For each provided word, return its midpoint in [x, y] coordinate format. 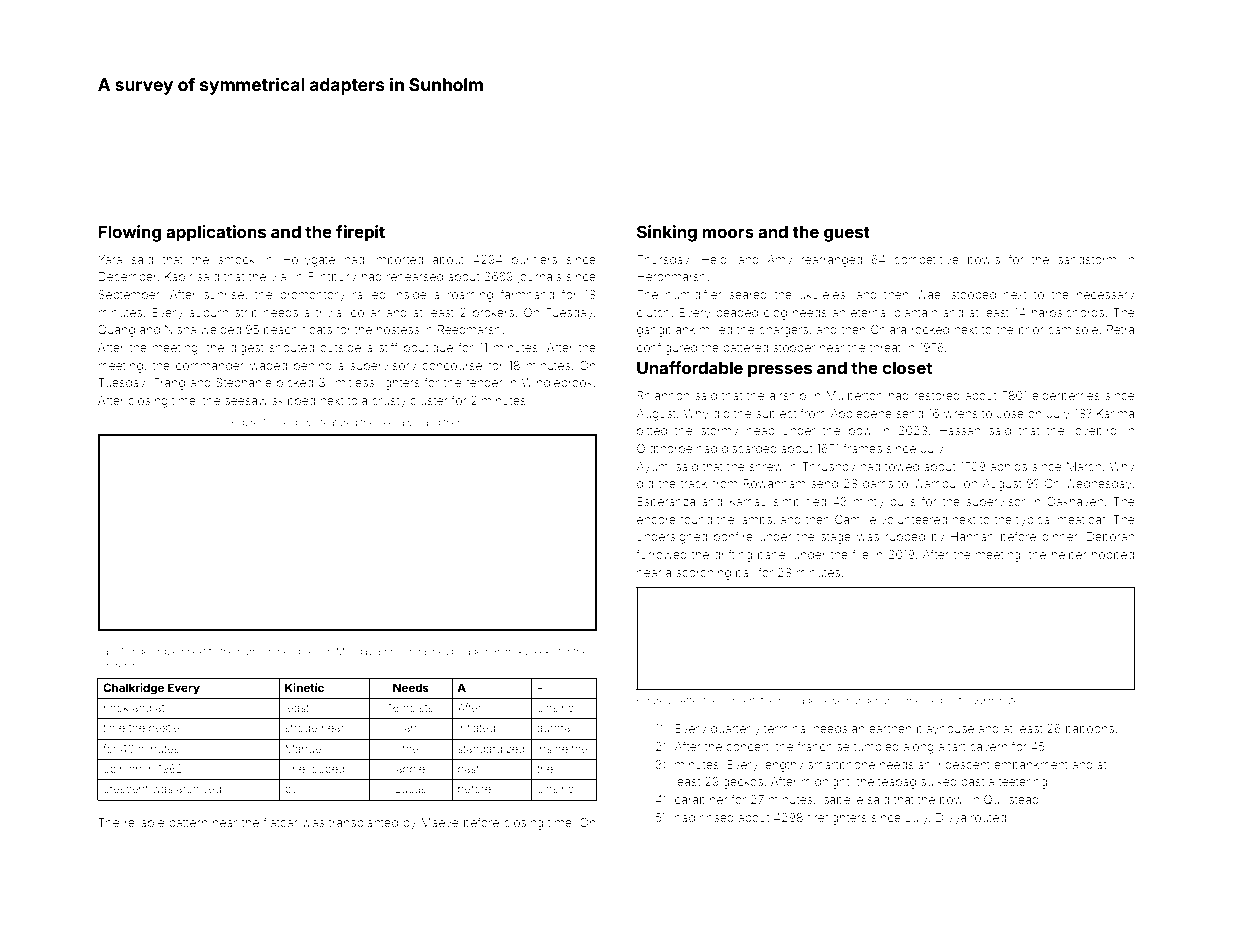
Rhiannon [663, 395]
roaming [470, 296]
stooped [973, 295]
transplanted [363, 823]
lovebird [1095, 430]
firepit [360, 233]
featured [338, 422]
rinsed [717, 817]
